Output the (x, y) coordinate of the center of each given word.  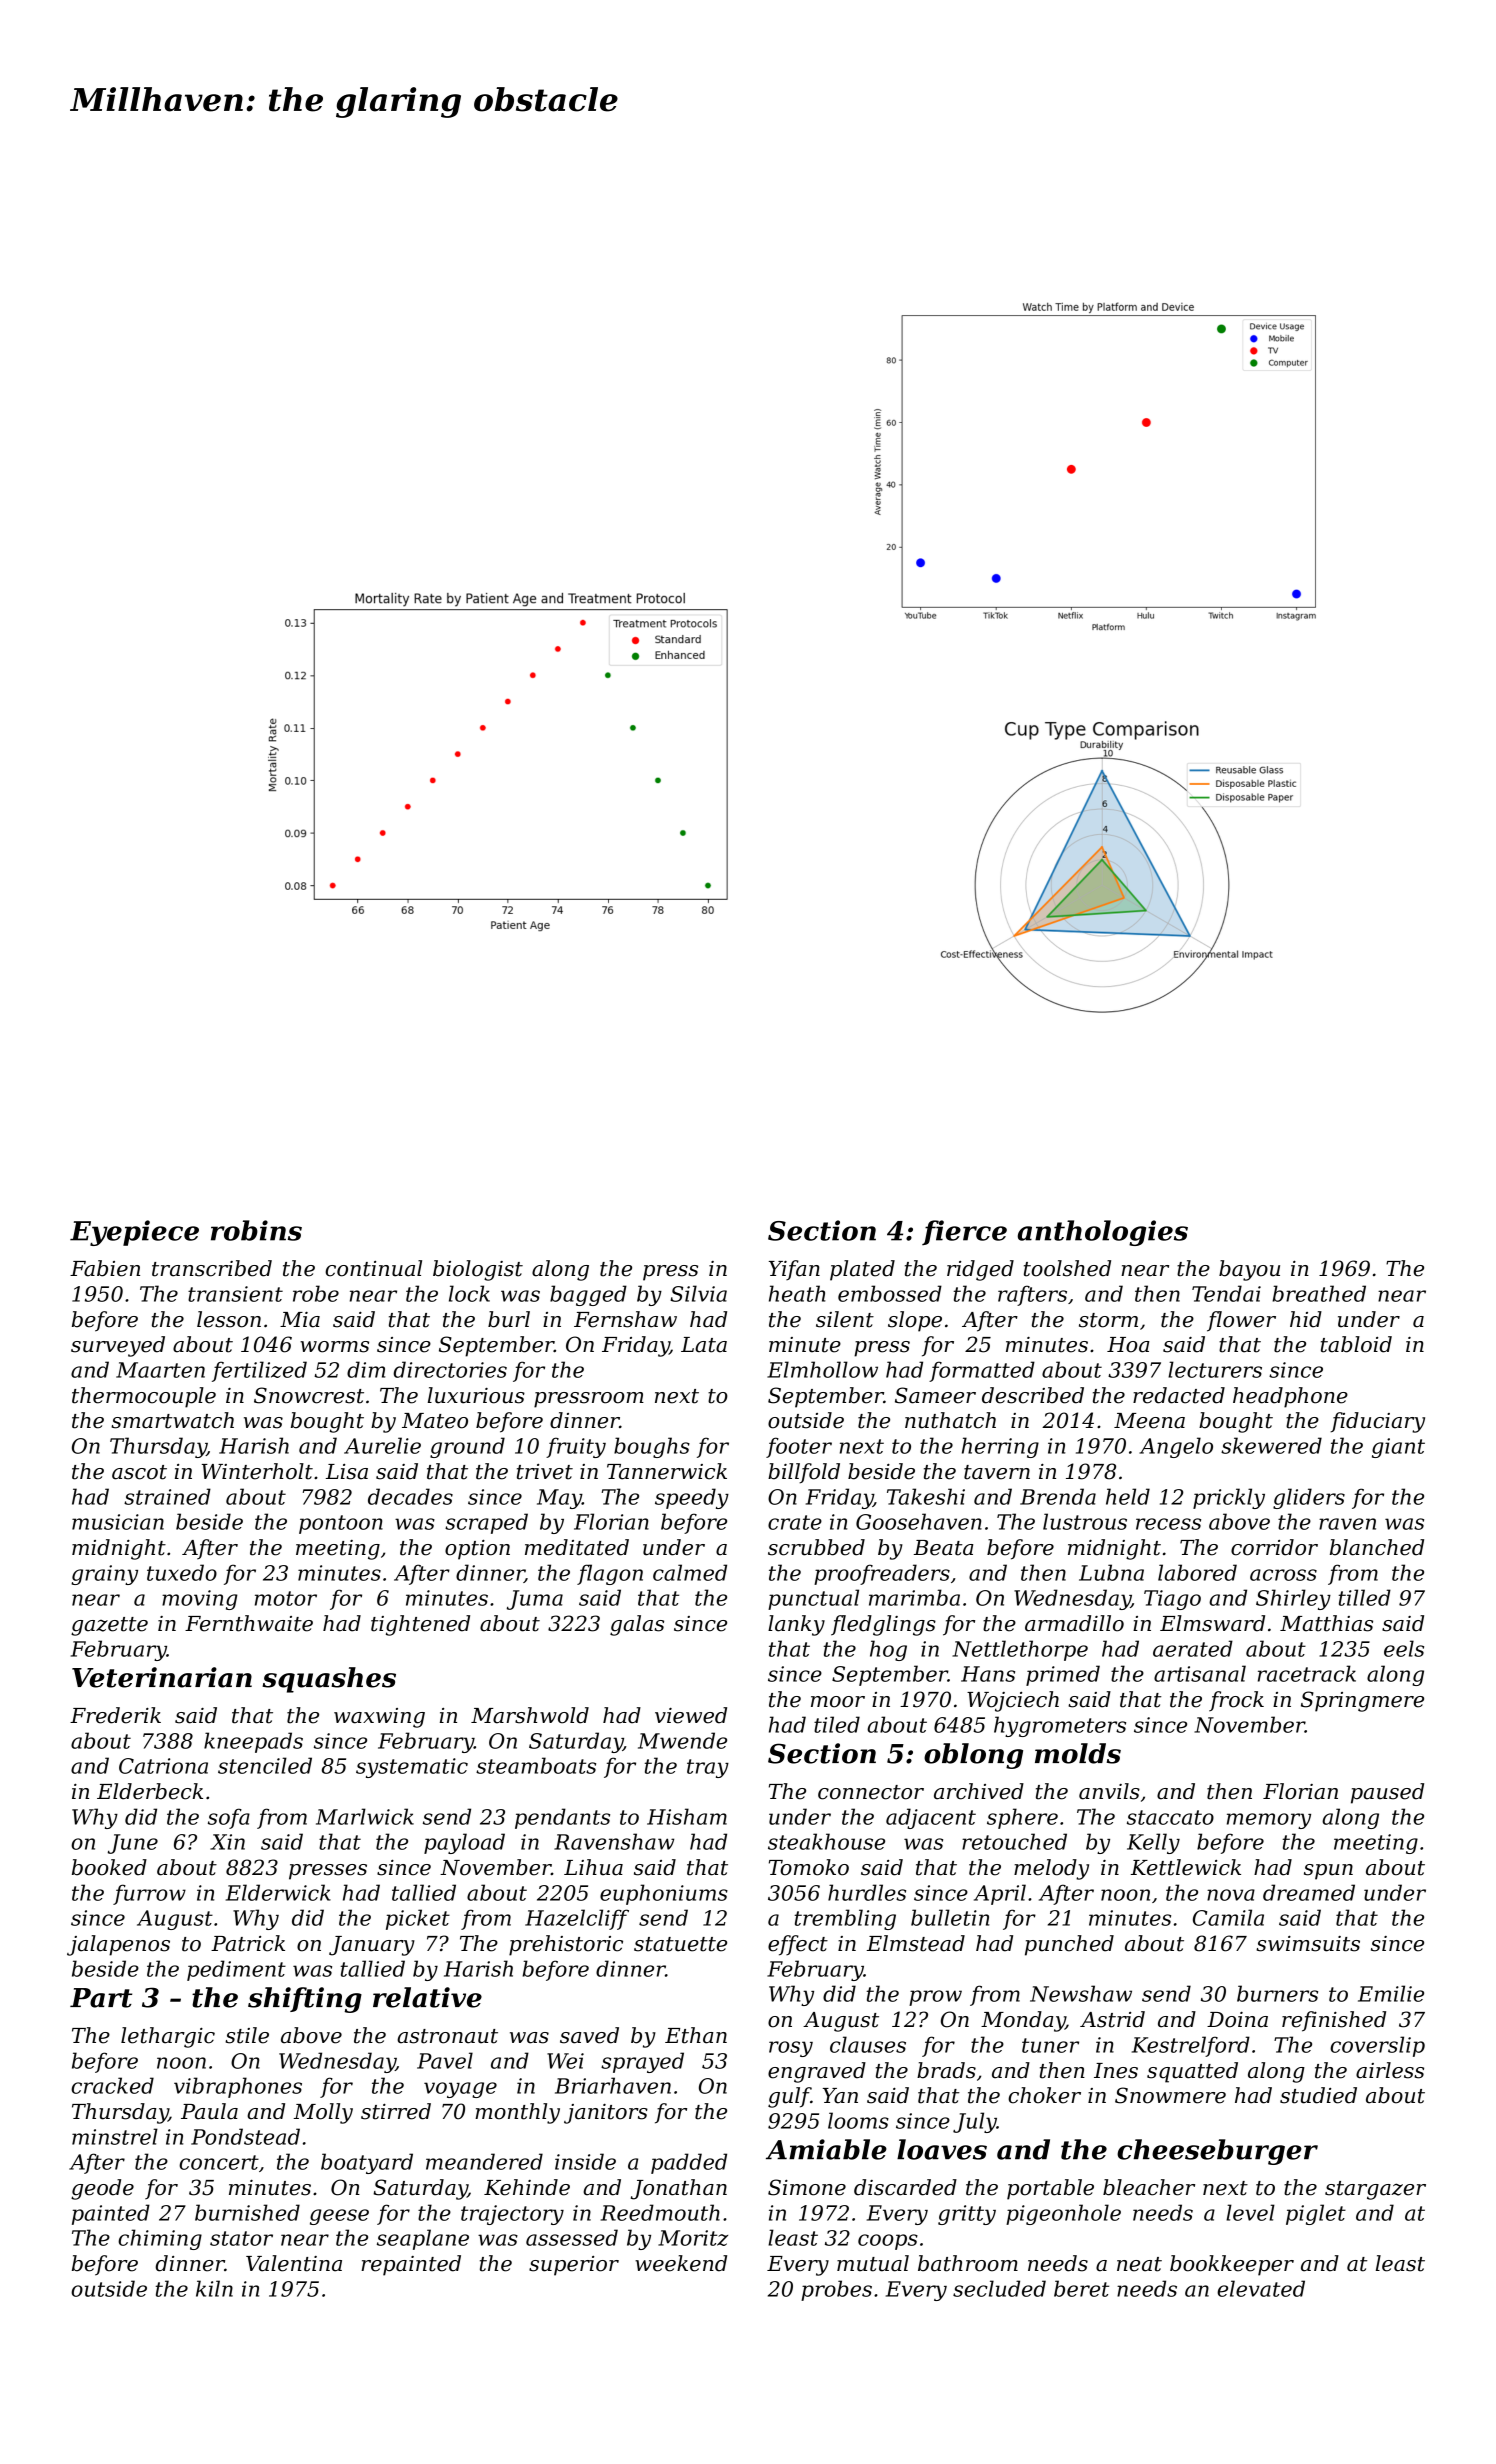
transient (235, 1294)
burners (1277, 1993)
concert (219, 2162)
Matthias (1326, 1623)
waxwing (379, 1718)
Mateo (435, 1421)
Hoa (1128, 1345)
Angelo (1176, 1447)
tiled (837, 1724)
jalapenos (118, 1945)
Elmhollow (822, 1369)
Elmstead (916, 1943)
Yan (840, 2096)
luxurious (476, 1395)
